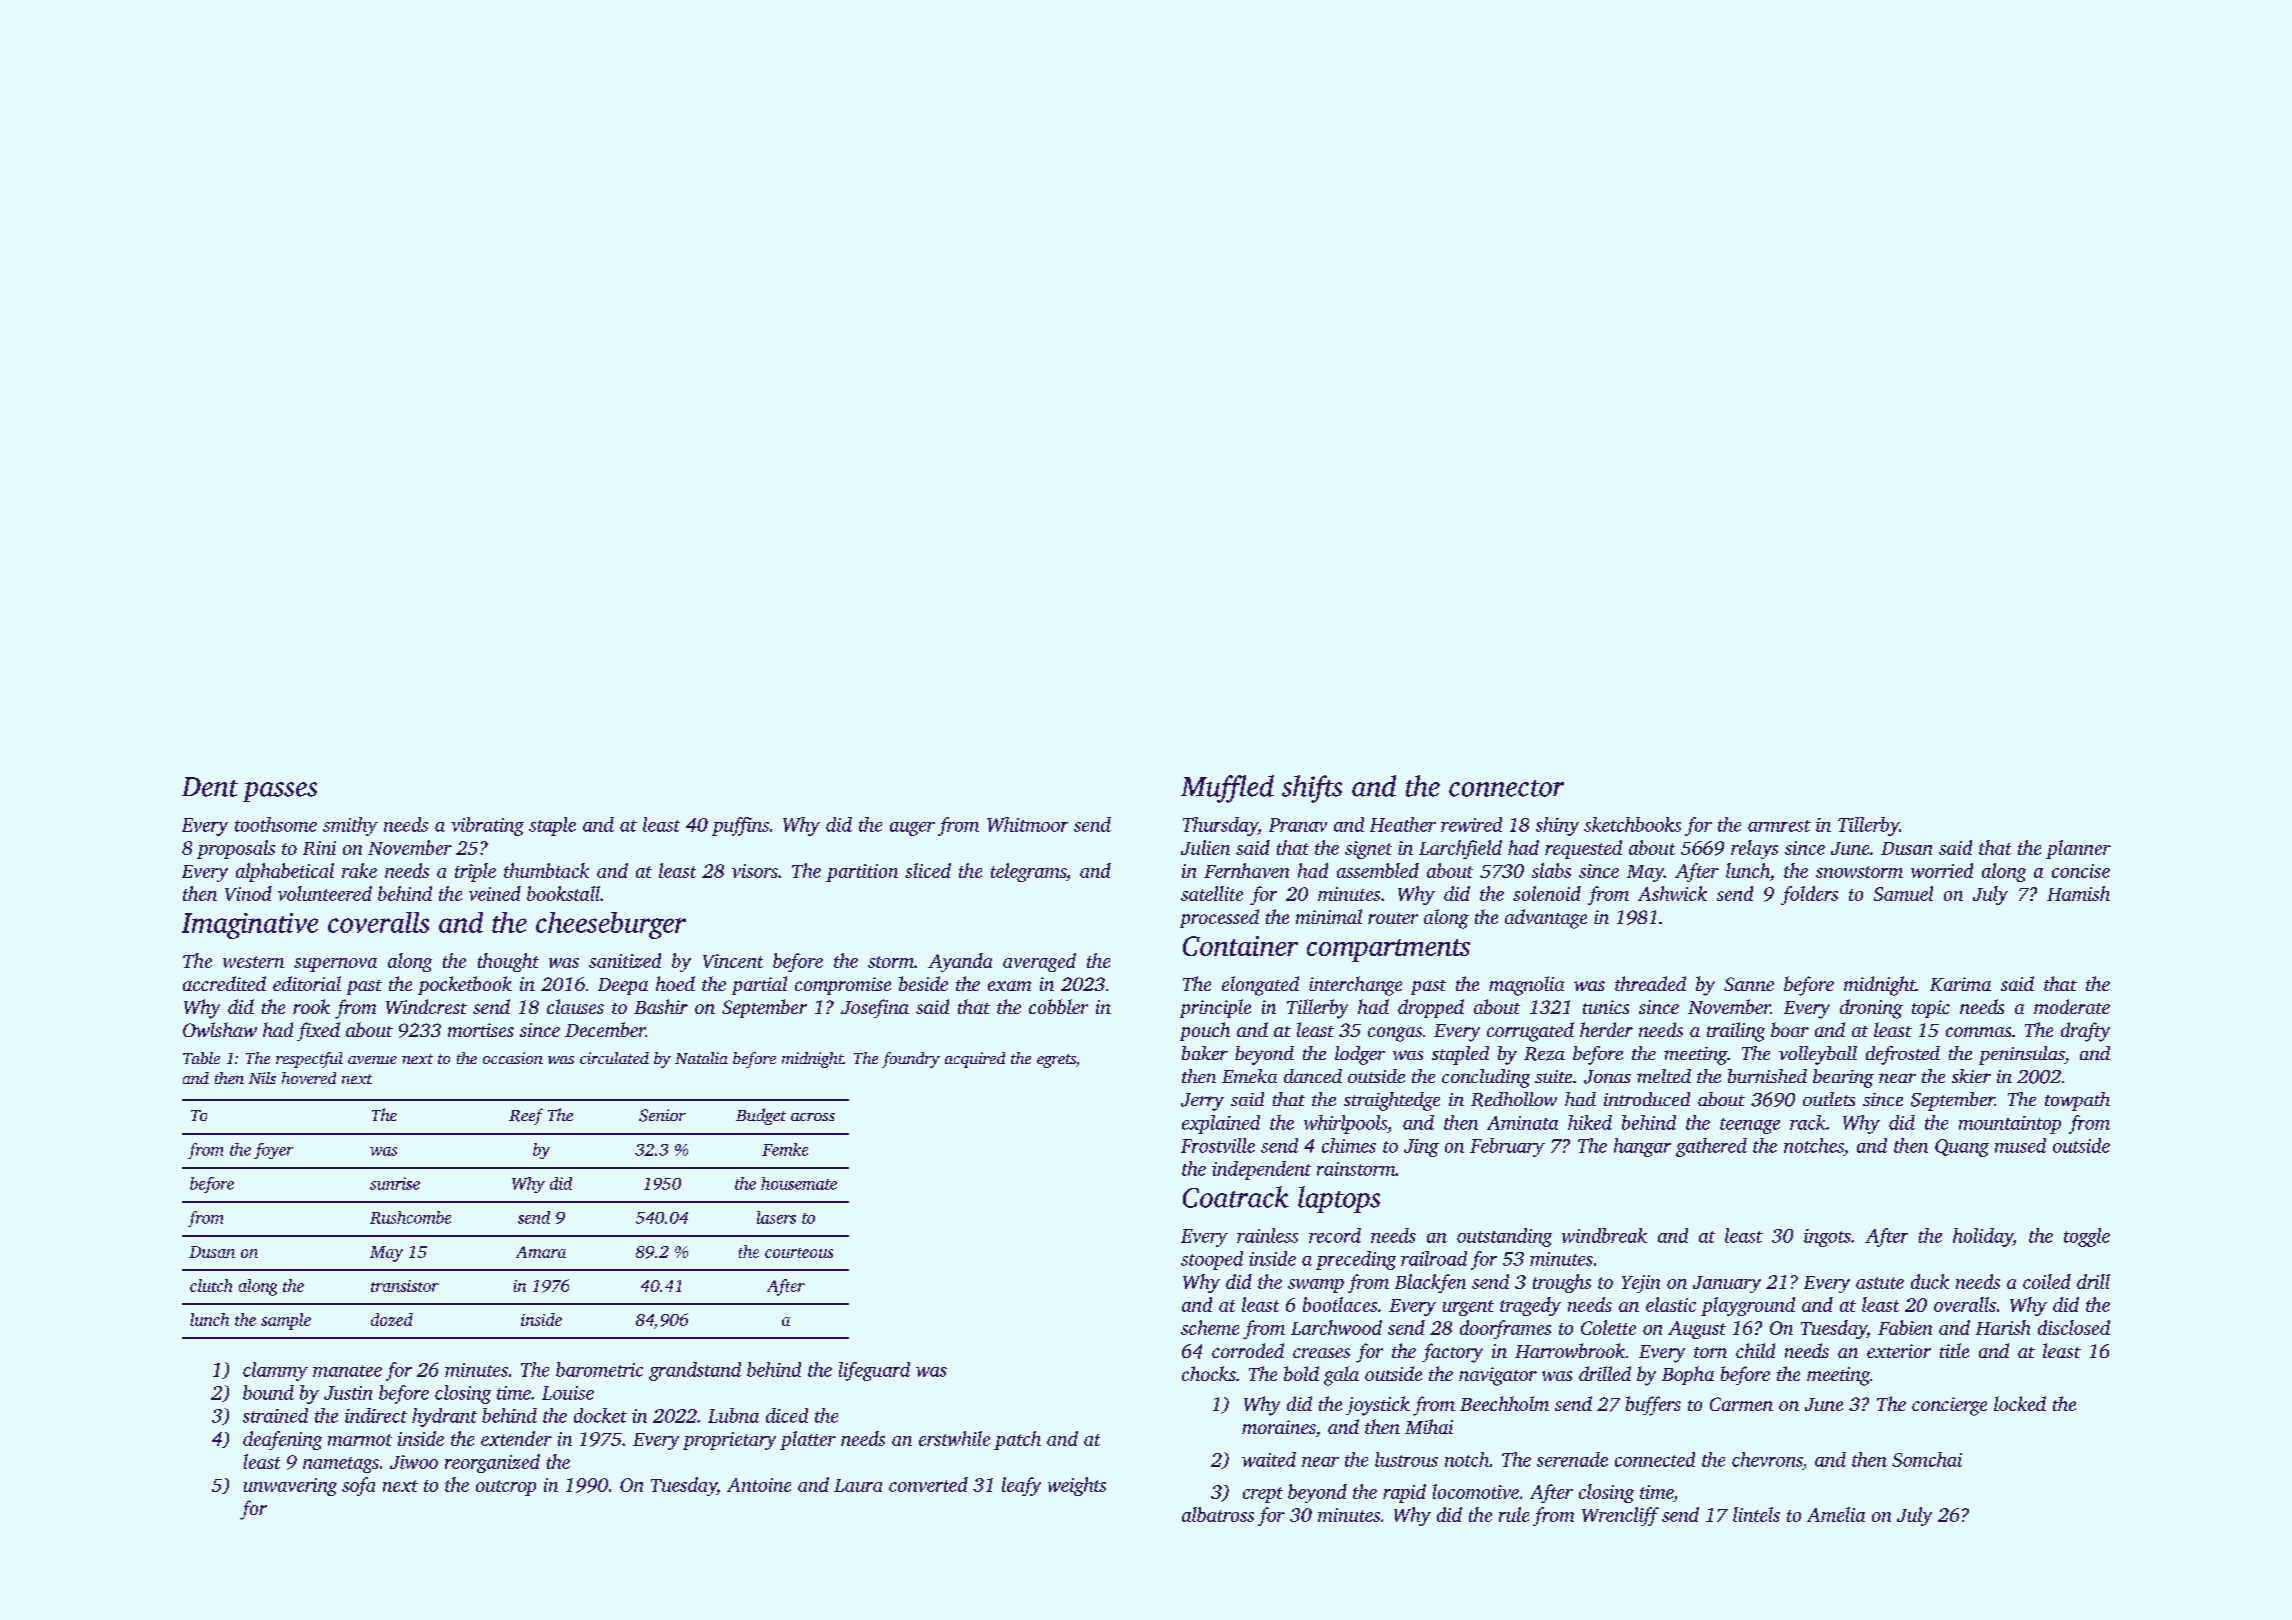  I want to click on minimal, so click(1329, 916).
